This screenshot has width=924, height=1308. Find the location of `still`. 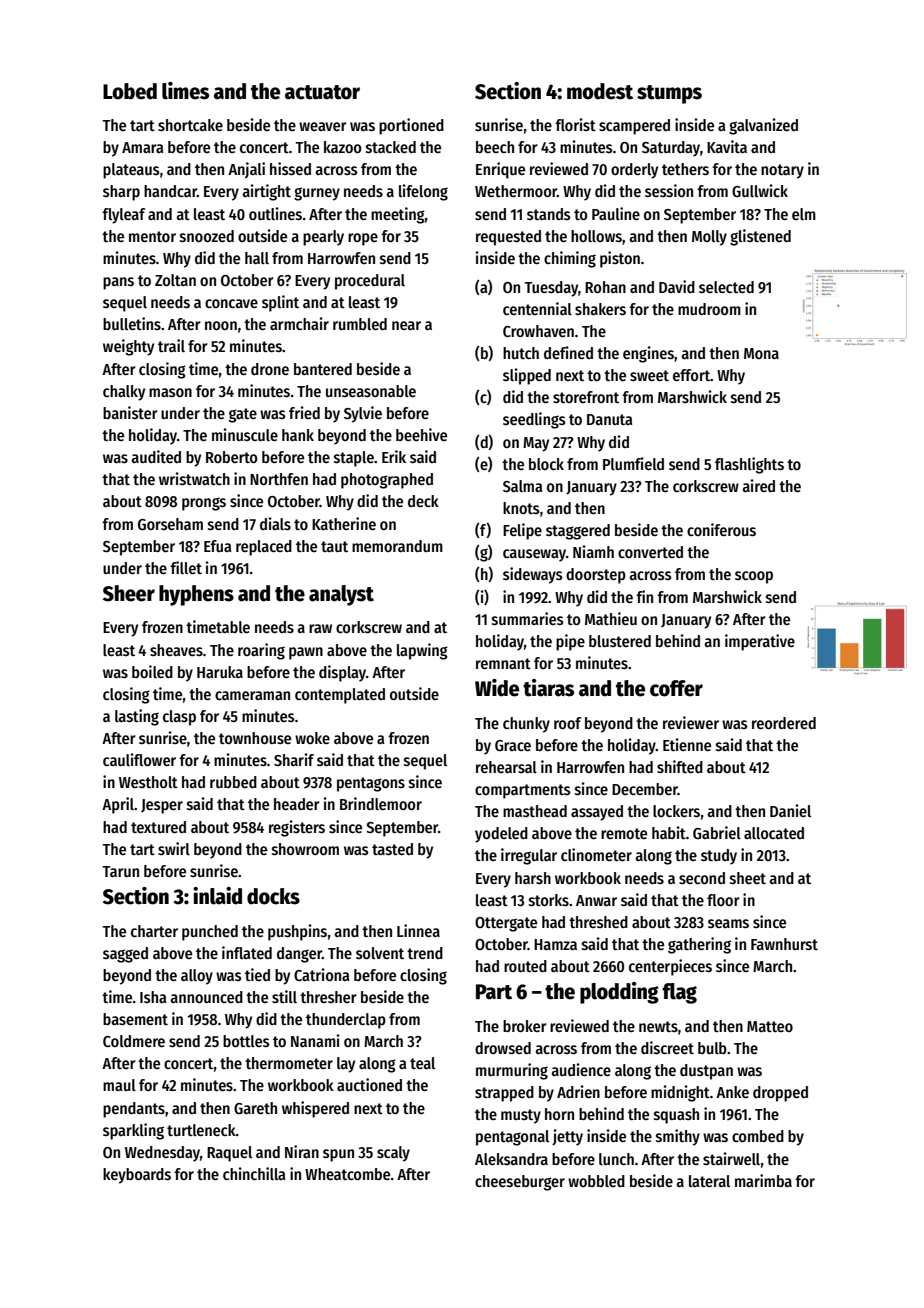

still is located at coordinates (284, 996).
